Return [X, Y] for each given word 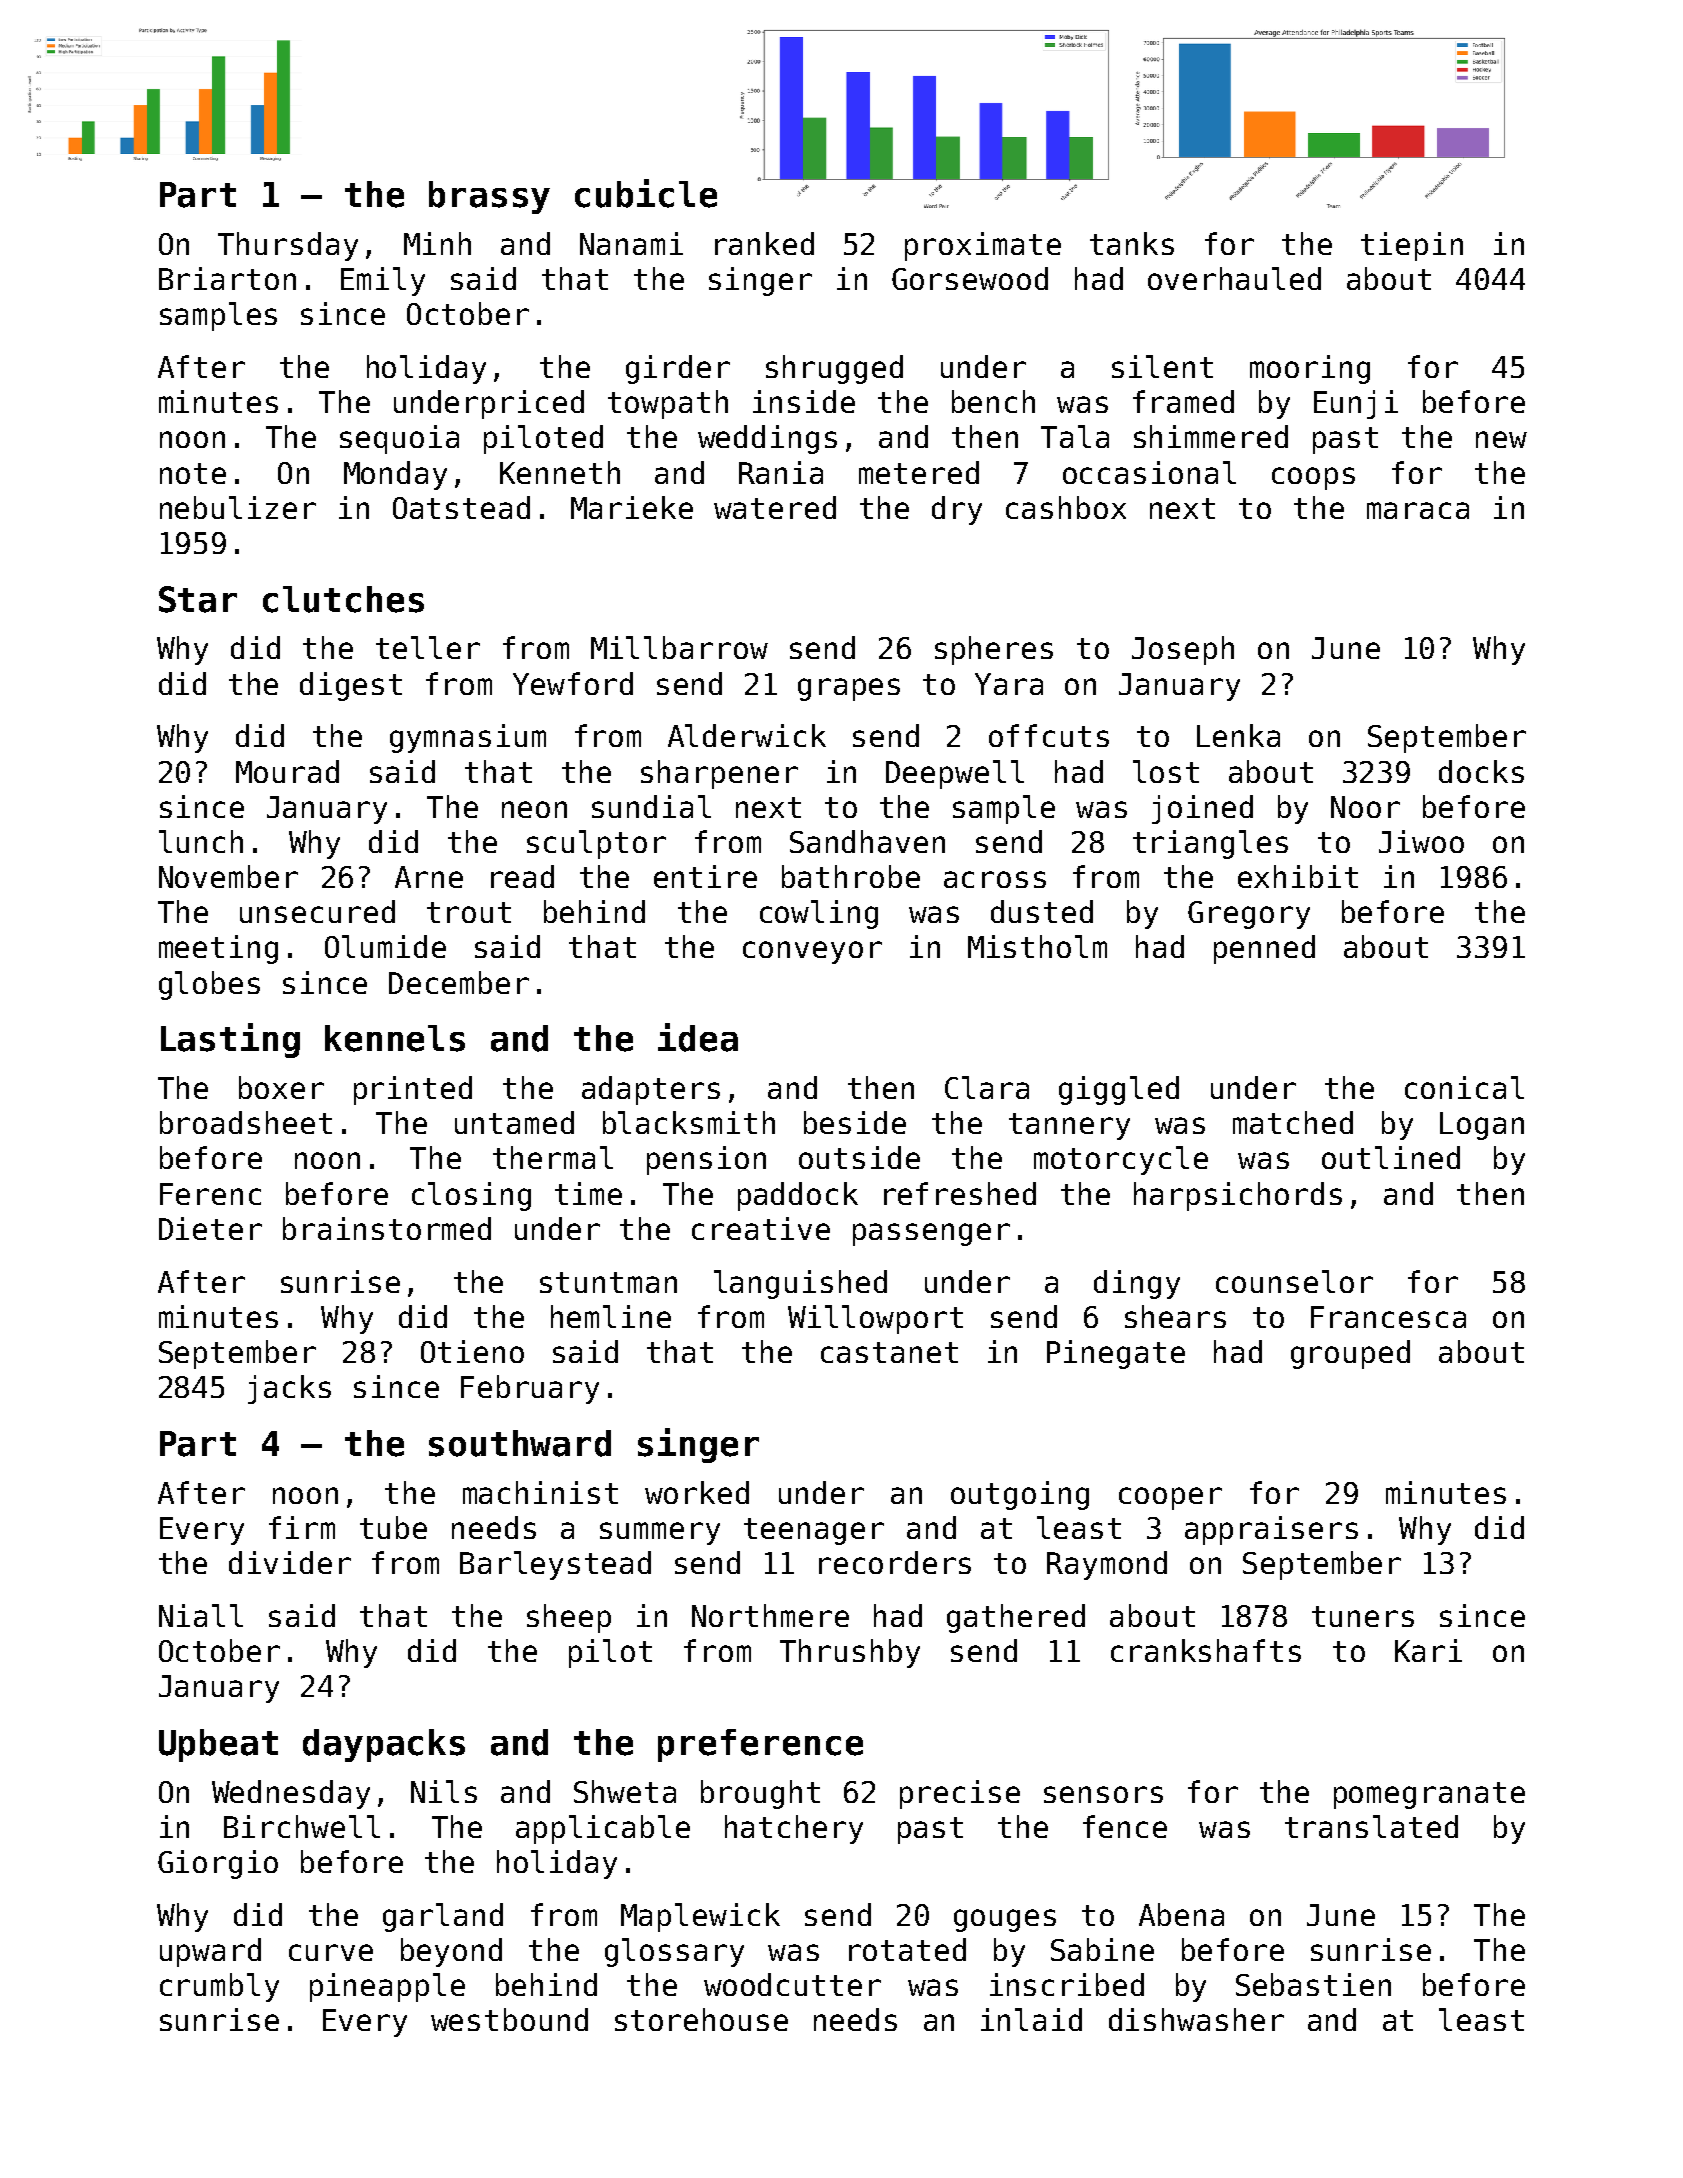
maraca [1418, 510]
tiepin [1412, 246]
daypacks [384, 1745]
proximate [983, 246]
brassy [489, 197]
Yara [1009, 684]
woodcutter [792, 1984]
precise [960, 1794]
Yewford [573, 683]
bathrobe [851, 876]
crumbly [219, 1987]
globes [209, 985]
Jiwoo [1421, 841]
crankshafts [1206, 1650]
